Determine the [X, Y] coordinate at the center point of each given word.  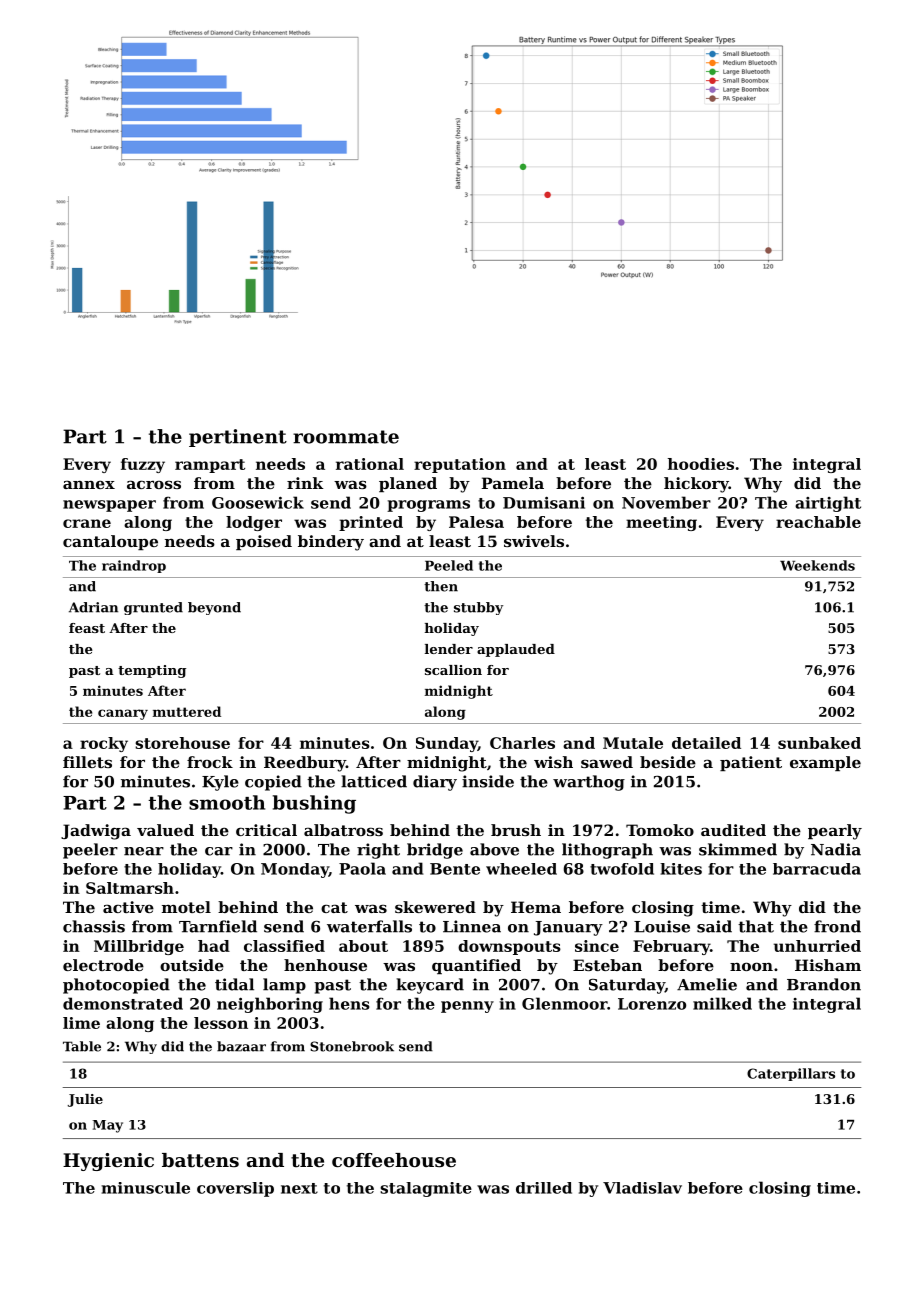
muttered [187, 711]
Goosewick [258, 502]
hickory [696, 485]
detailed [706, 743]
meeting [661, 523]
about [363, 946]
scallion [453, 670]
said [714, 926]
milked [722, 1003]
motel [186, 907]
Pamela [513, 483]
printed [371, 523]
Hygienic [108, 1162]
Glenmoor [564, 1003]
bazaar [241, 1046]
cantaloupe [110, 542]
